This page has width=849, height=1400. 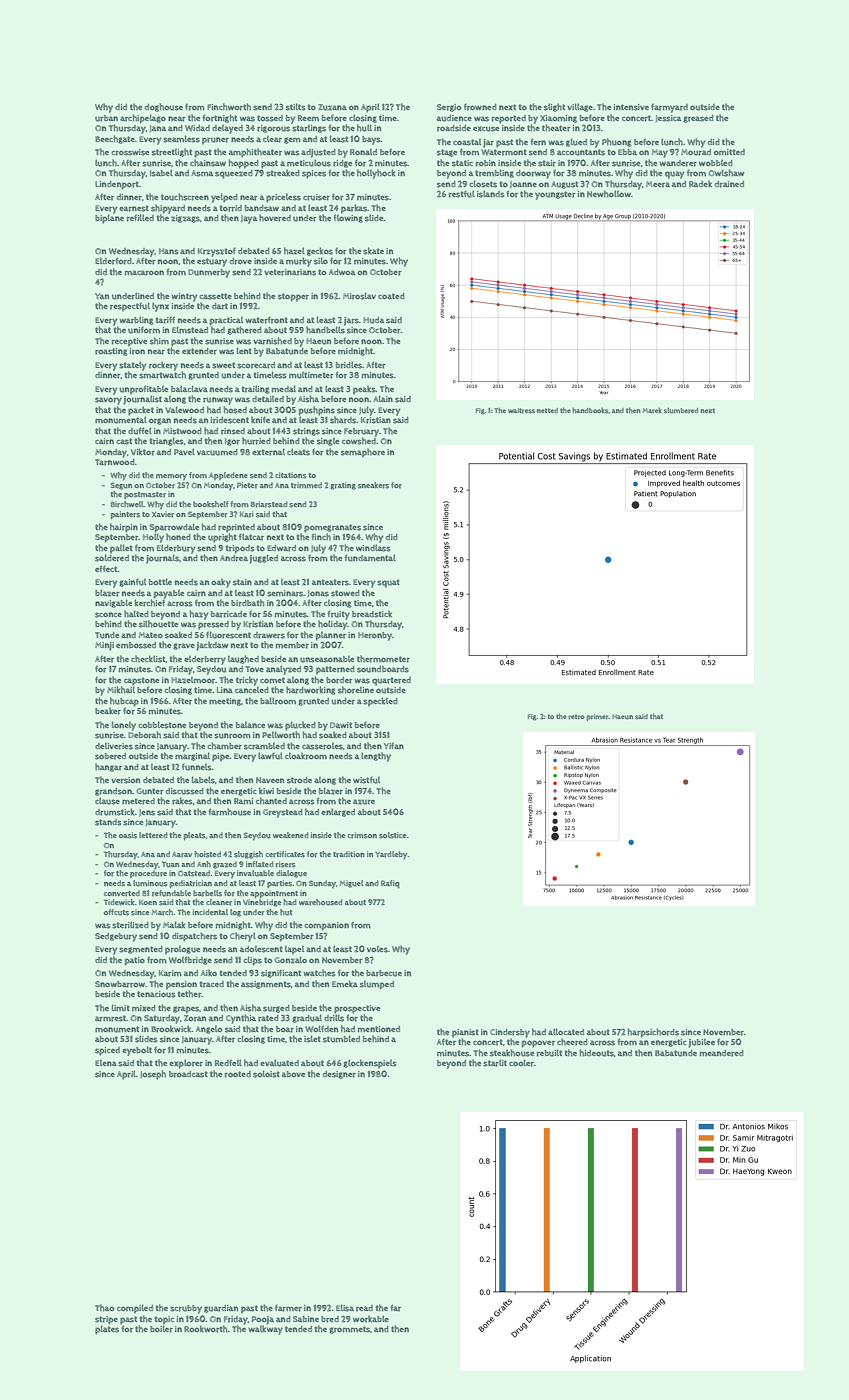 What do you see at coordinates (577, 716) in the page?
I see `retro` at bounding box center [577, 716].
